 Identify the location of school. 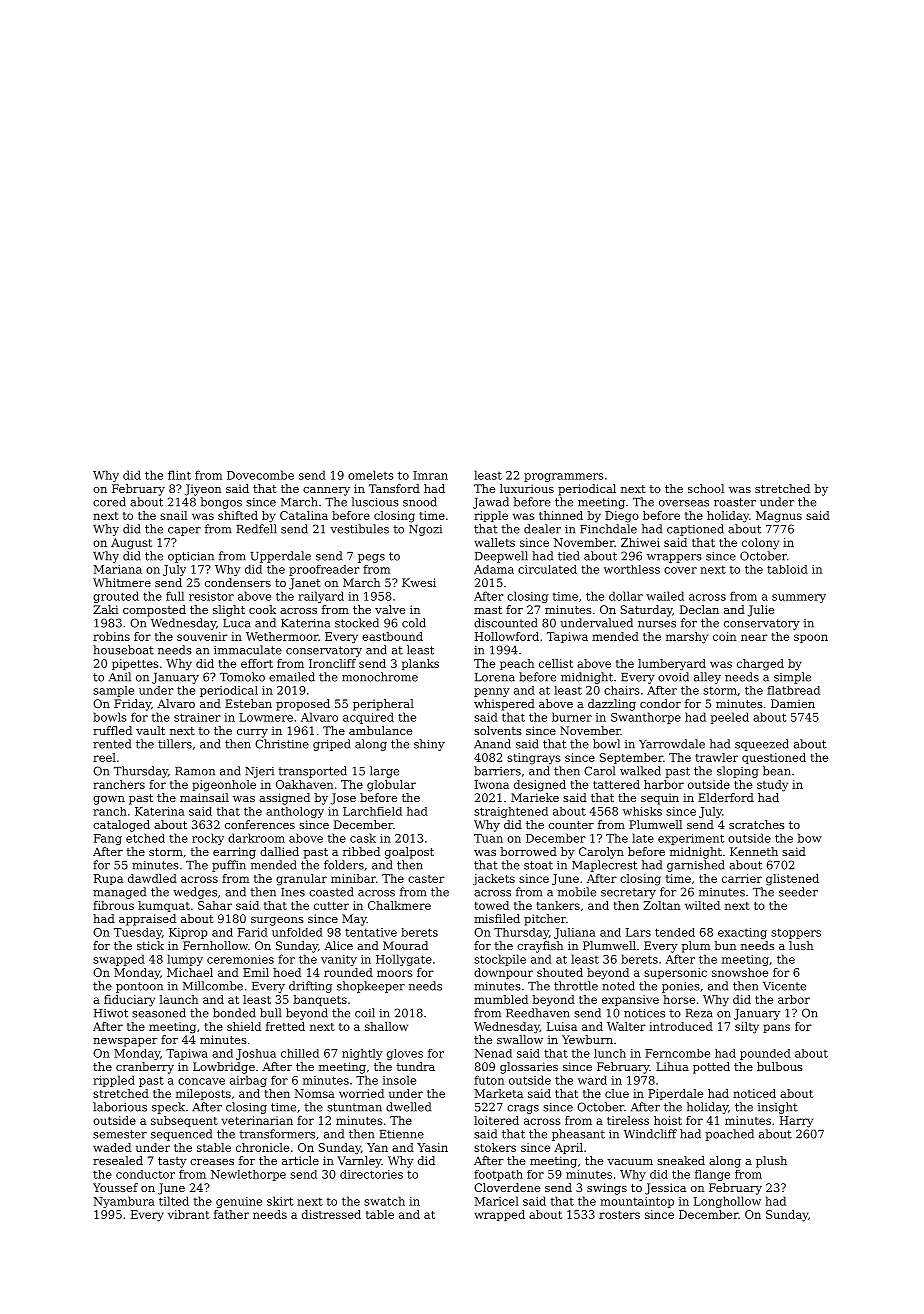
(706, 488).
